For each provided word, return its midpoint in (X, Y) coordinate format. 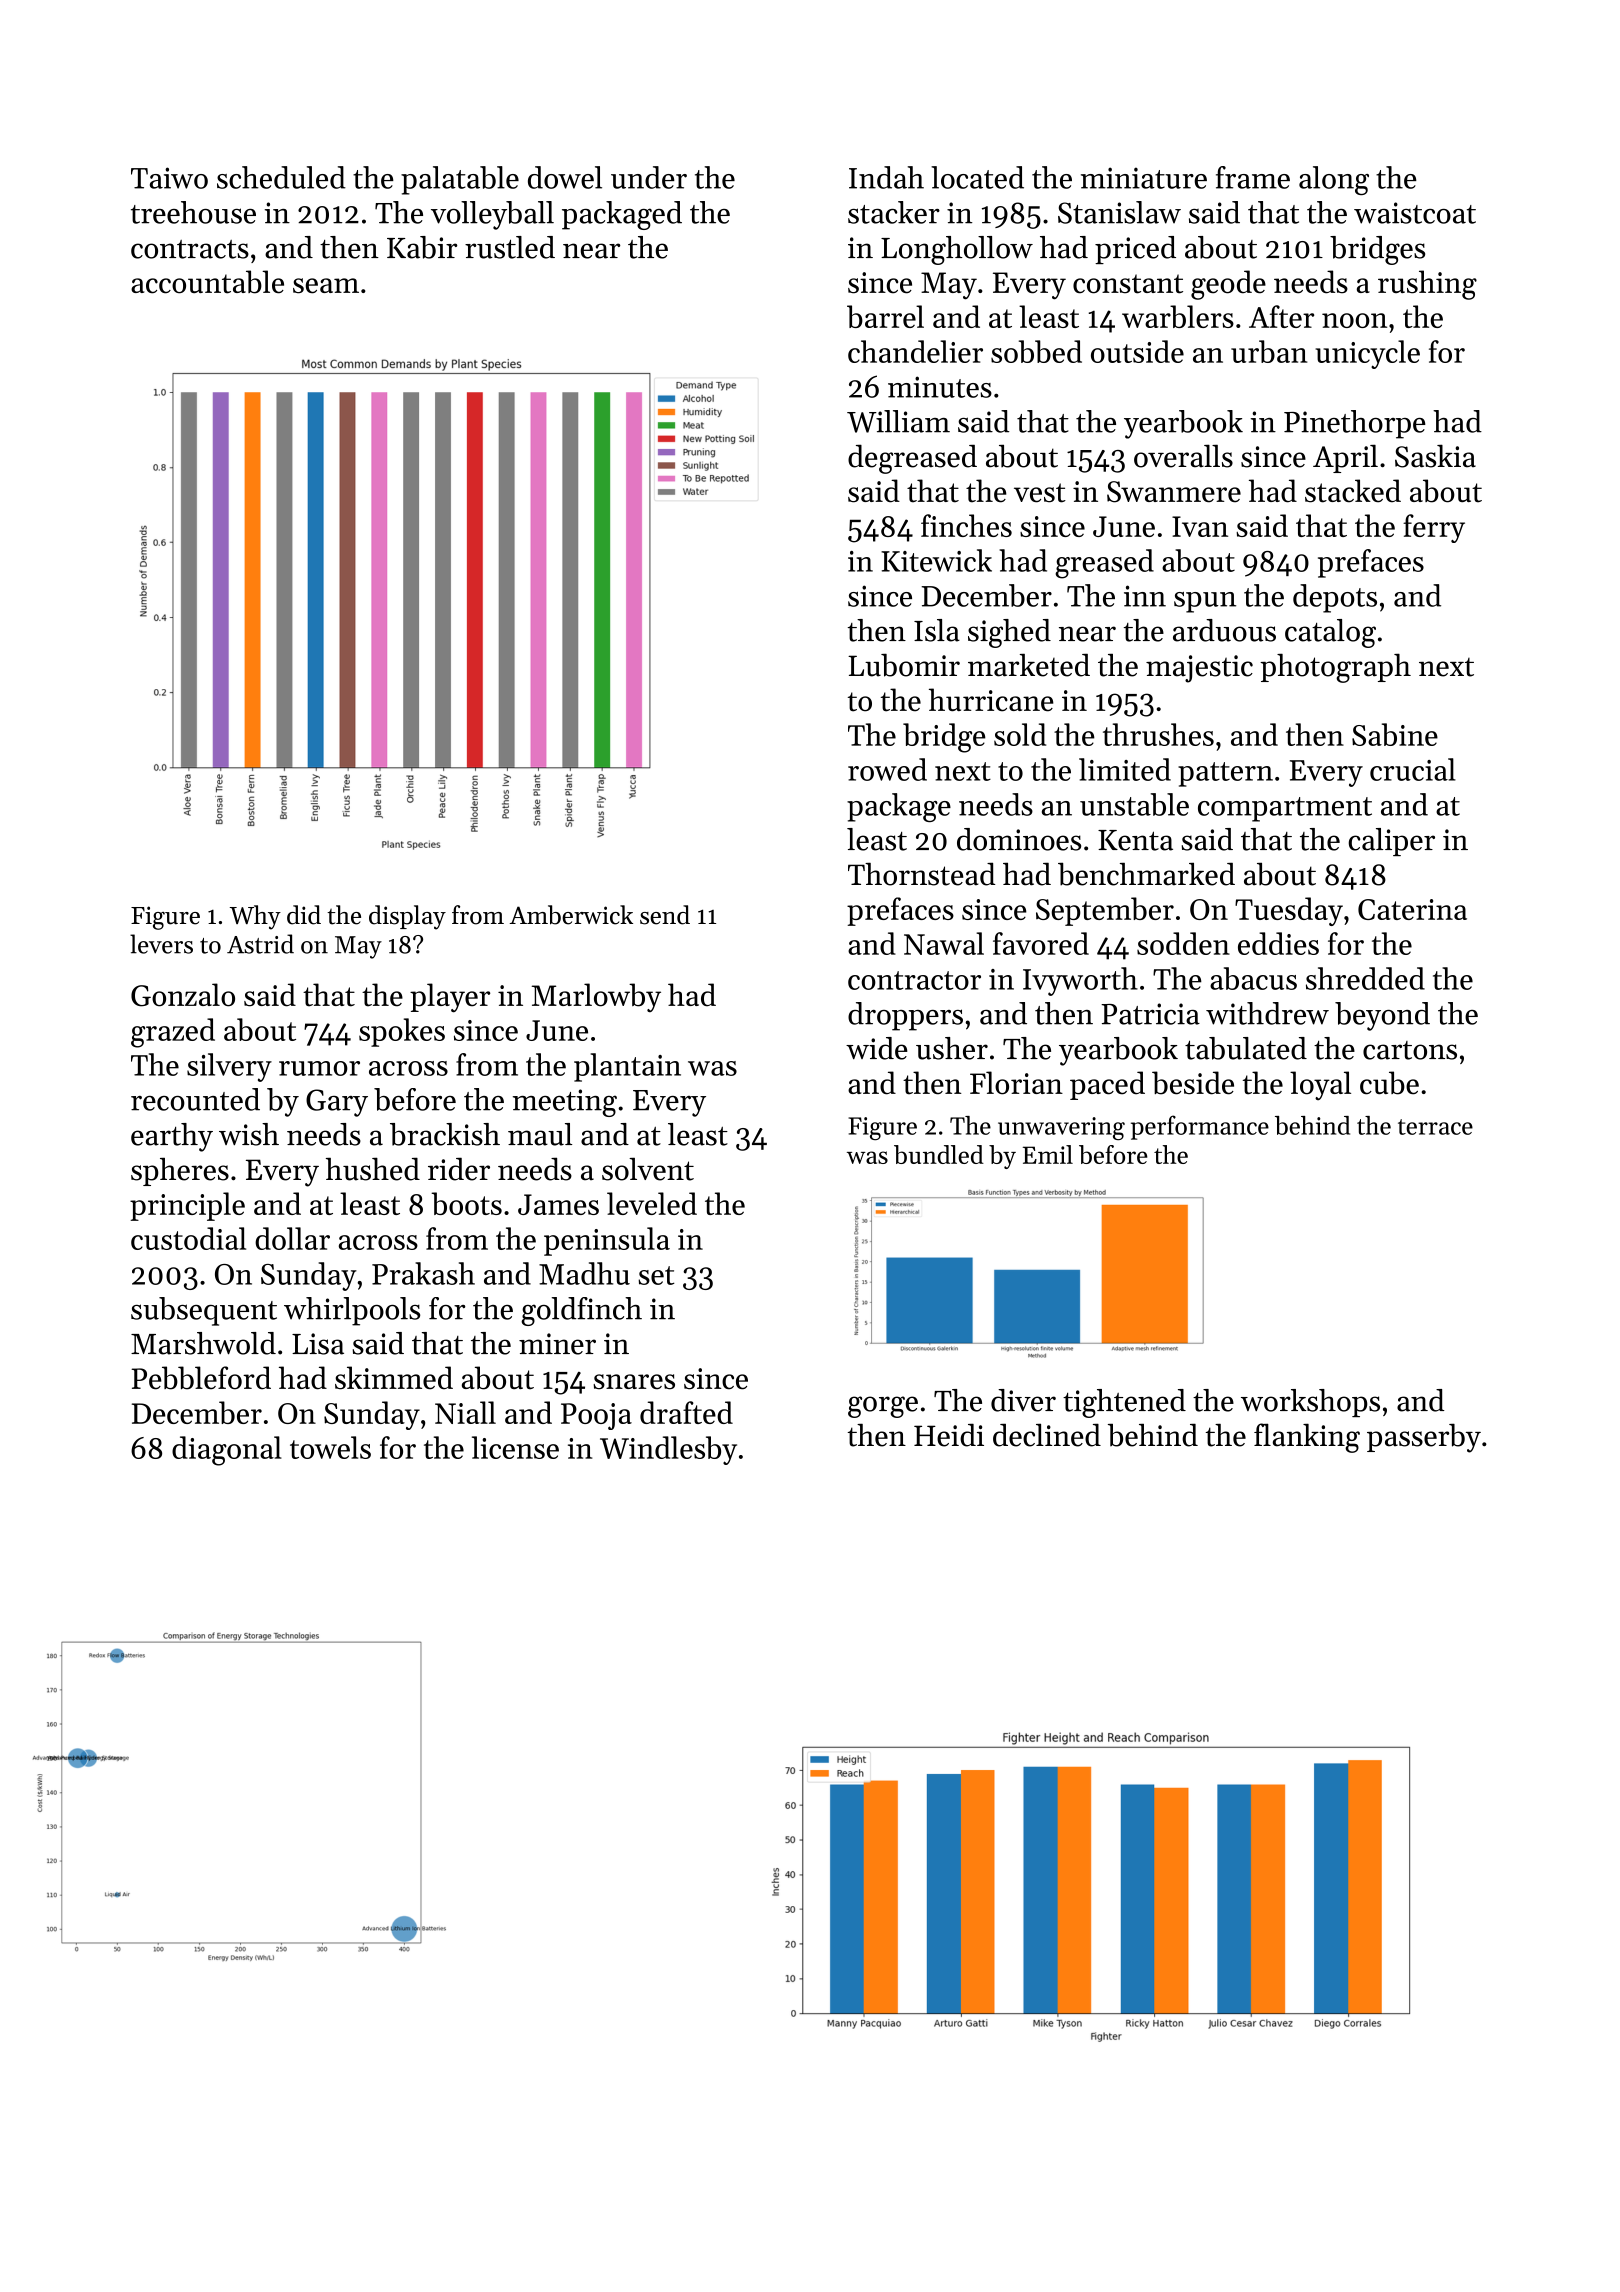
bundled (939, 1154)
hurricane (991, 700)
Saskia (1435, 456)
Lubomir (904, 665)
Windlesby (668, 1450)
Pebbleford (201, 1378)
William (898, 421)
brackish (445, 1134)
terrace (1435, 1127)
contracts (190, 249)
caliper (1392, 842)
